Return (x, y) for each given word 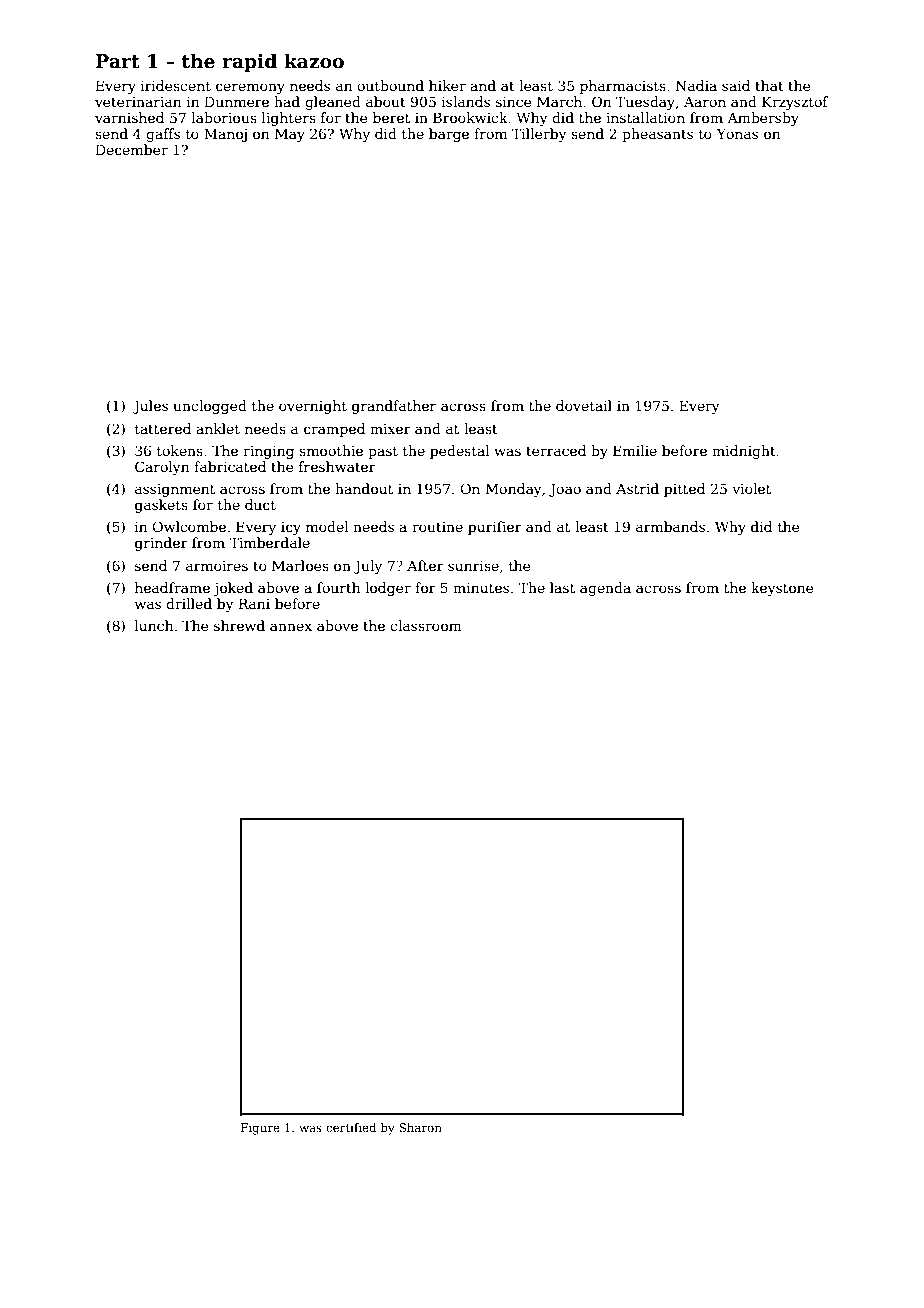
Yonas (737, 133)
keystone (782, 589)
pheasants (657, 135)
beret (391, 117)
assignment (175, 490)
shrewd (239, 625)
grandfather (394, 407)
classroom (426, 625)
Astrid (637, 488)
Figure (260, 1129)
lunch (154, 625)
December (132, 149)
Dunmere (237, 101)
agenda (605, 589)
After (425, 565)
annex (291, 627)
